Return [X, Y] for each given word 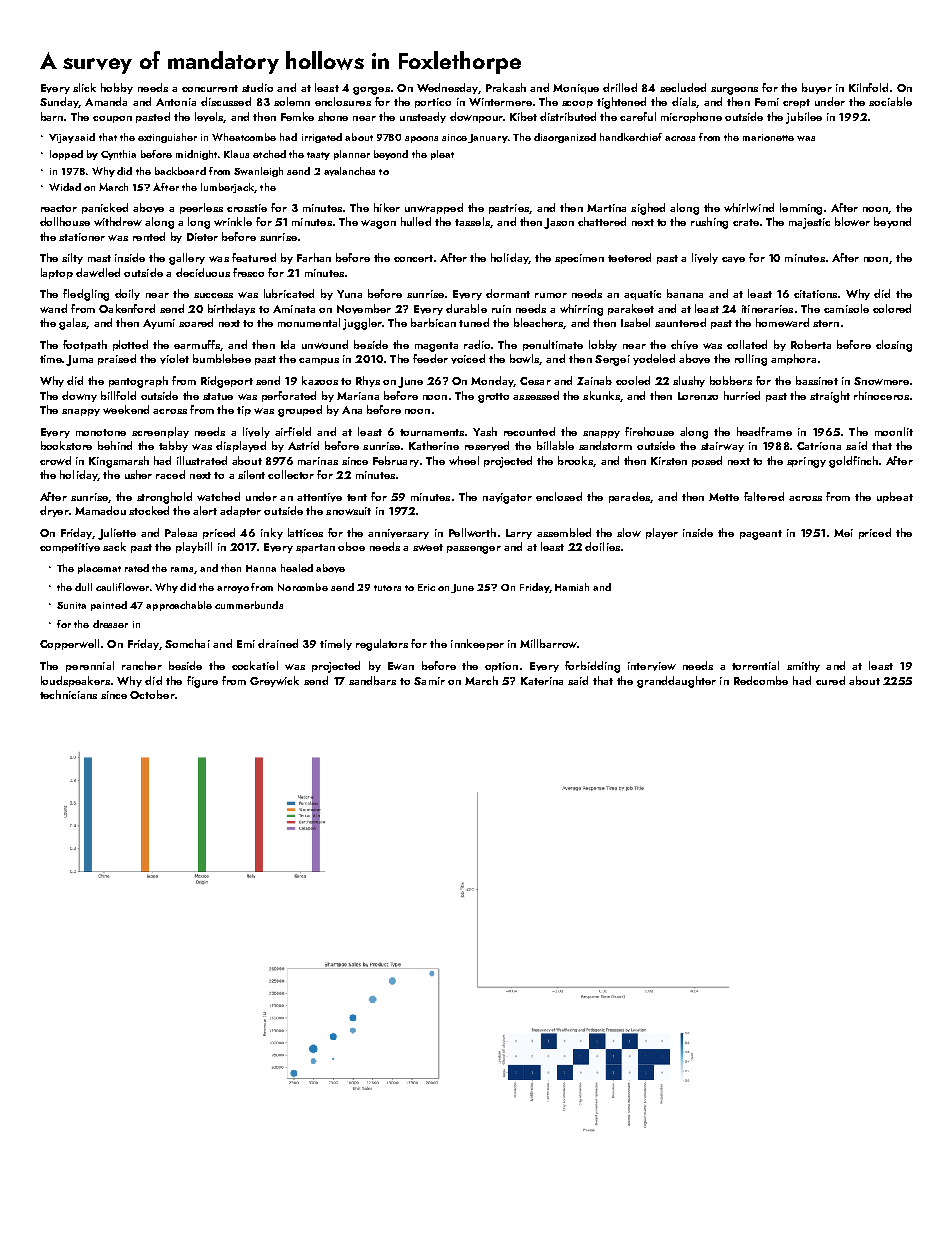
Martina [606, 208]
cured [830, 680]
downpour [476, 117]
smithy [803, 666]
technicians [68, 694]
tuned [474, 322]
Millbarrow [548, 643]
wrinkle [233, 221]
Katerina [542, 681]
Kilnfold [868, 87]
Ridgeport [227, 382]
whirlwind [749, 207]
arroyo [233, 589]
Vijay [61, 138]
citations [815, 294]
